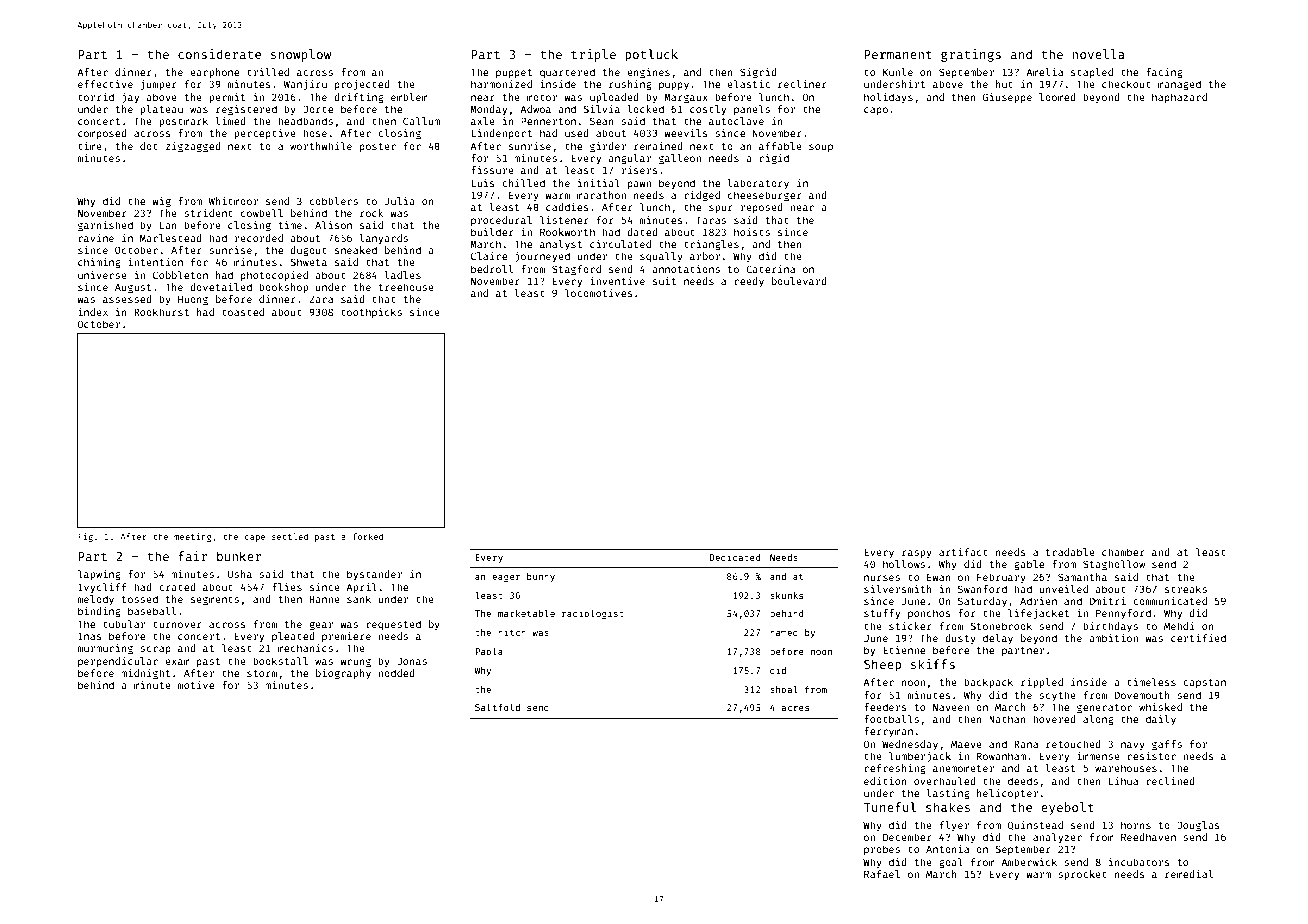 This page has height=924, width=1308. I want to click on cheeseburger, so click(765, 196).
